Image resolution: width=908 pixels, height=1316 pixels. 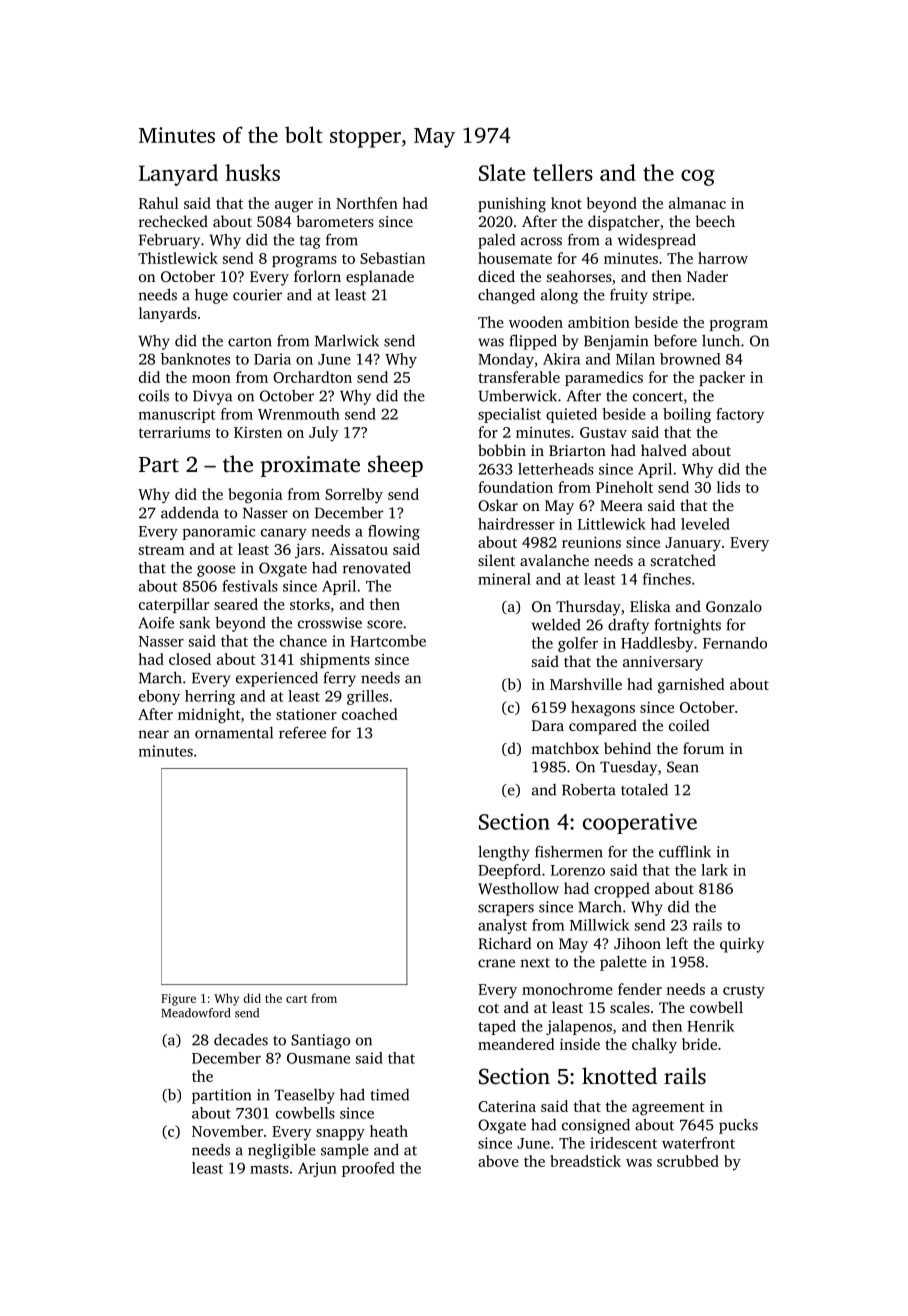 What do you see at coordinates (488, 1008) in the document?
I see `cot` at bounding box center [488, 1008].
